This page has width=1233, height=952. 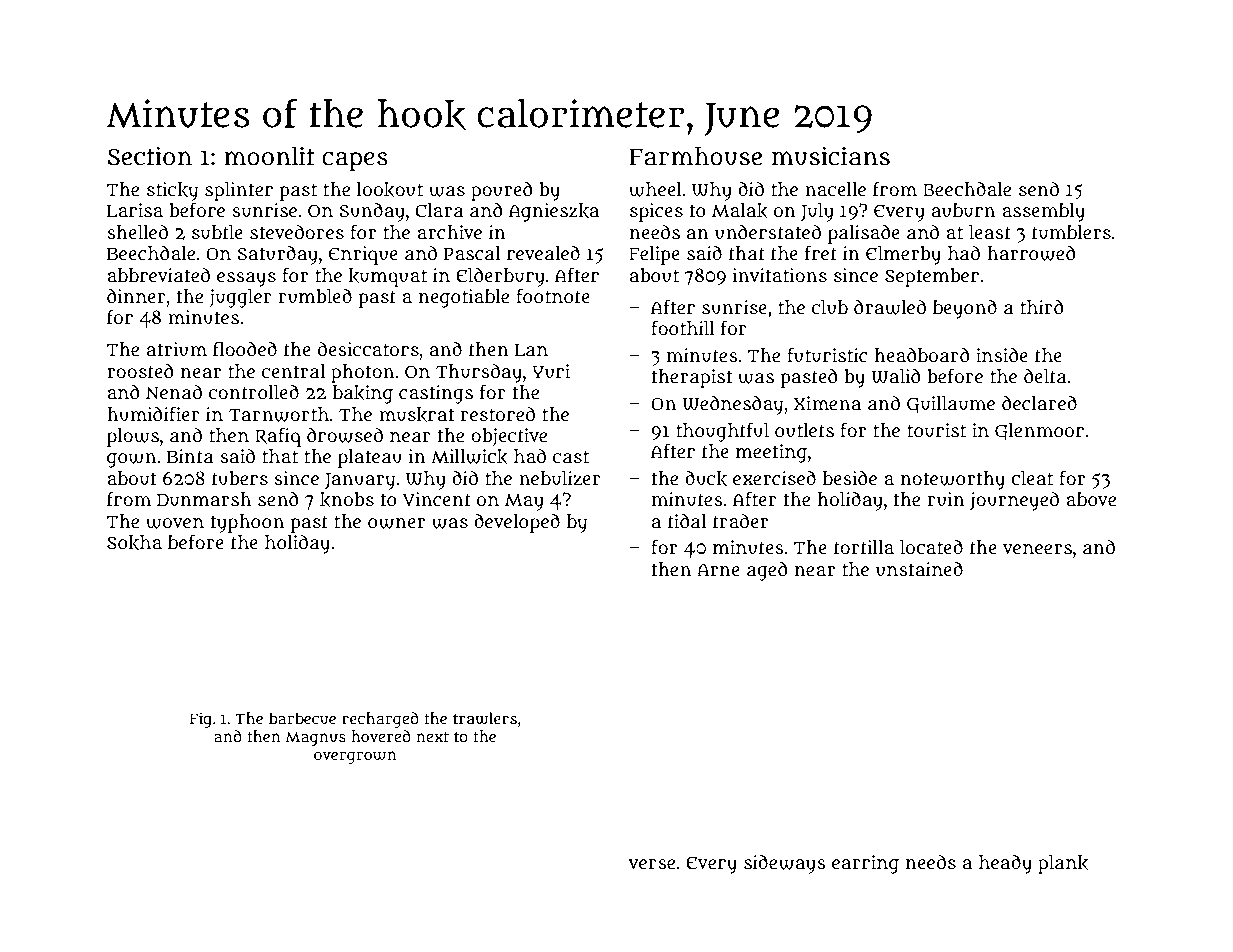 What do you see at coordinates (651, 864) in the page?
I see `verse` at bounding box center [651, 864].
